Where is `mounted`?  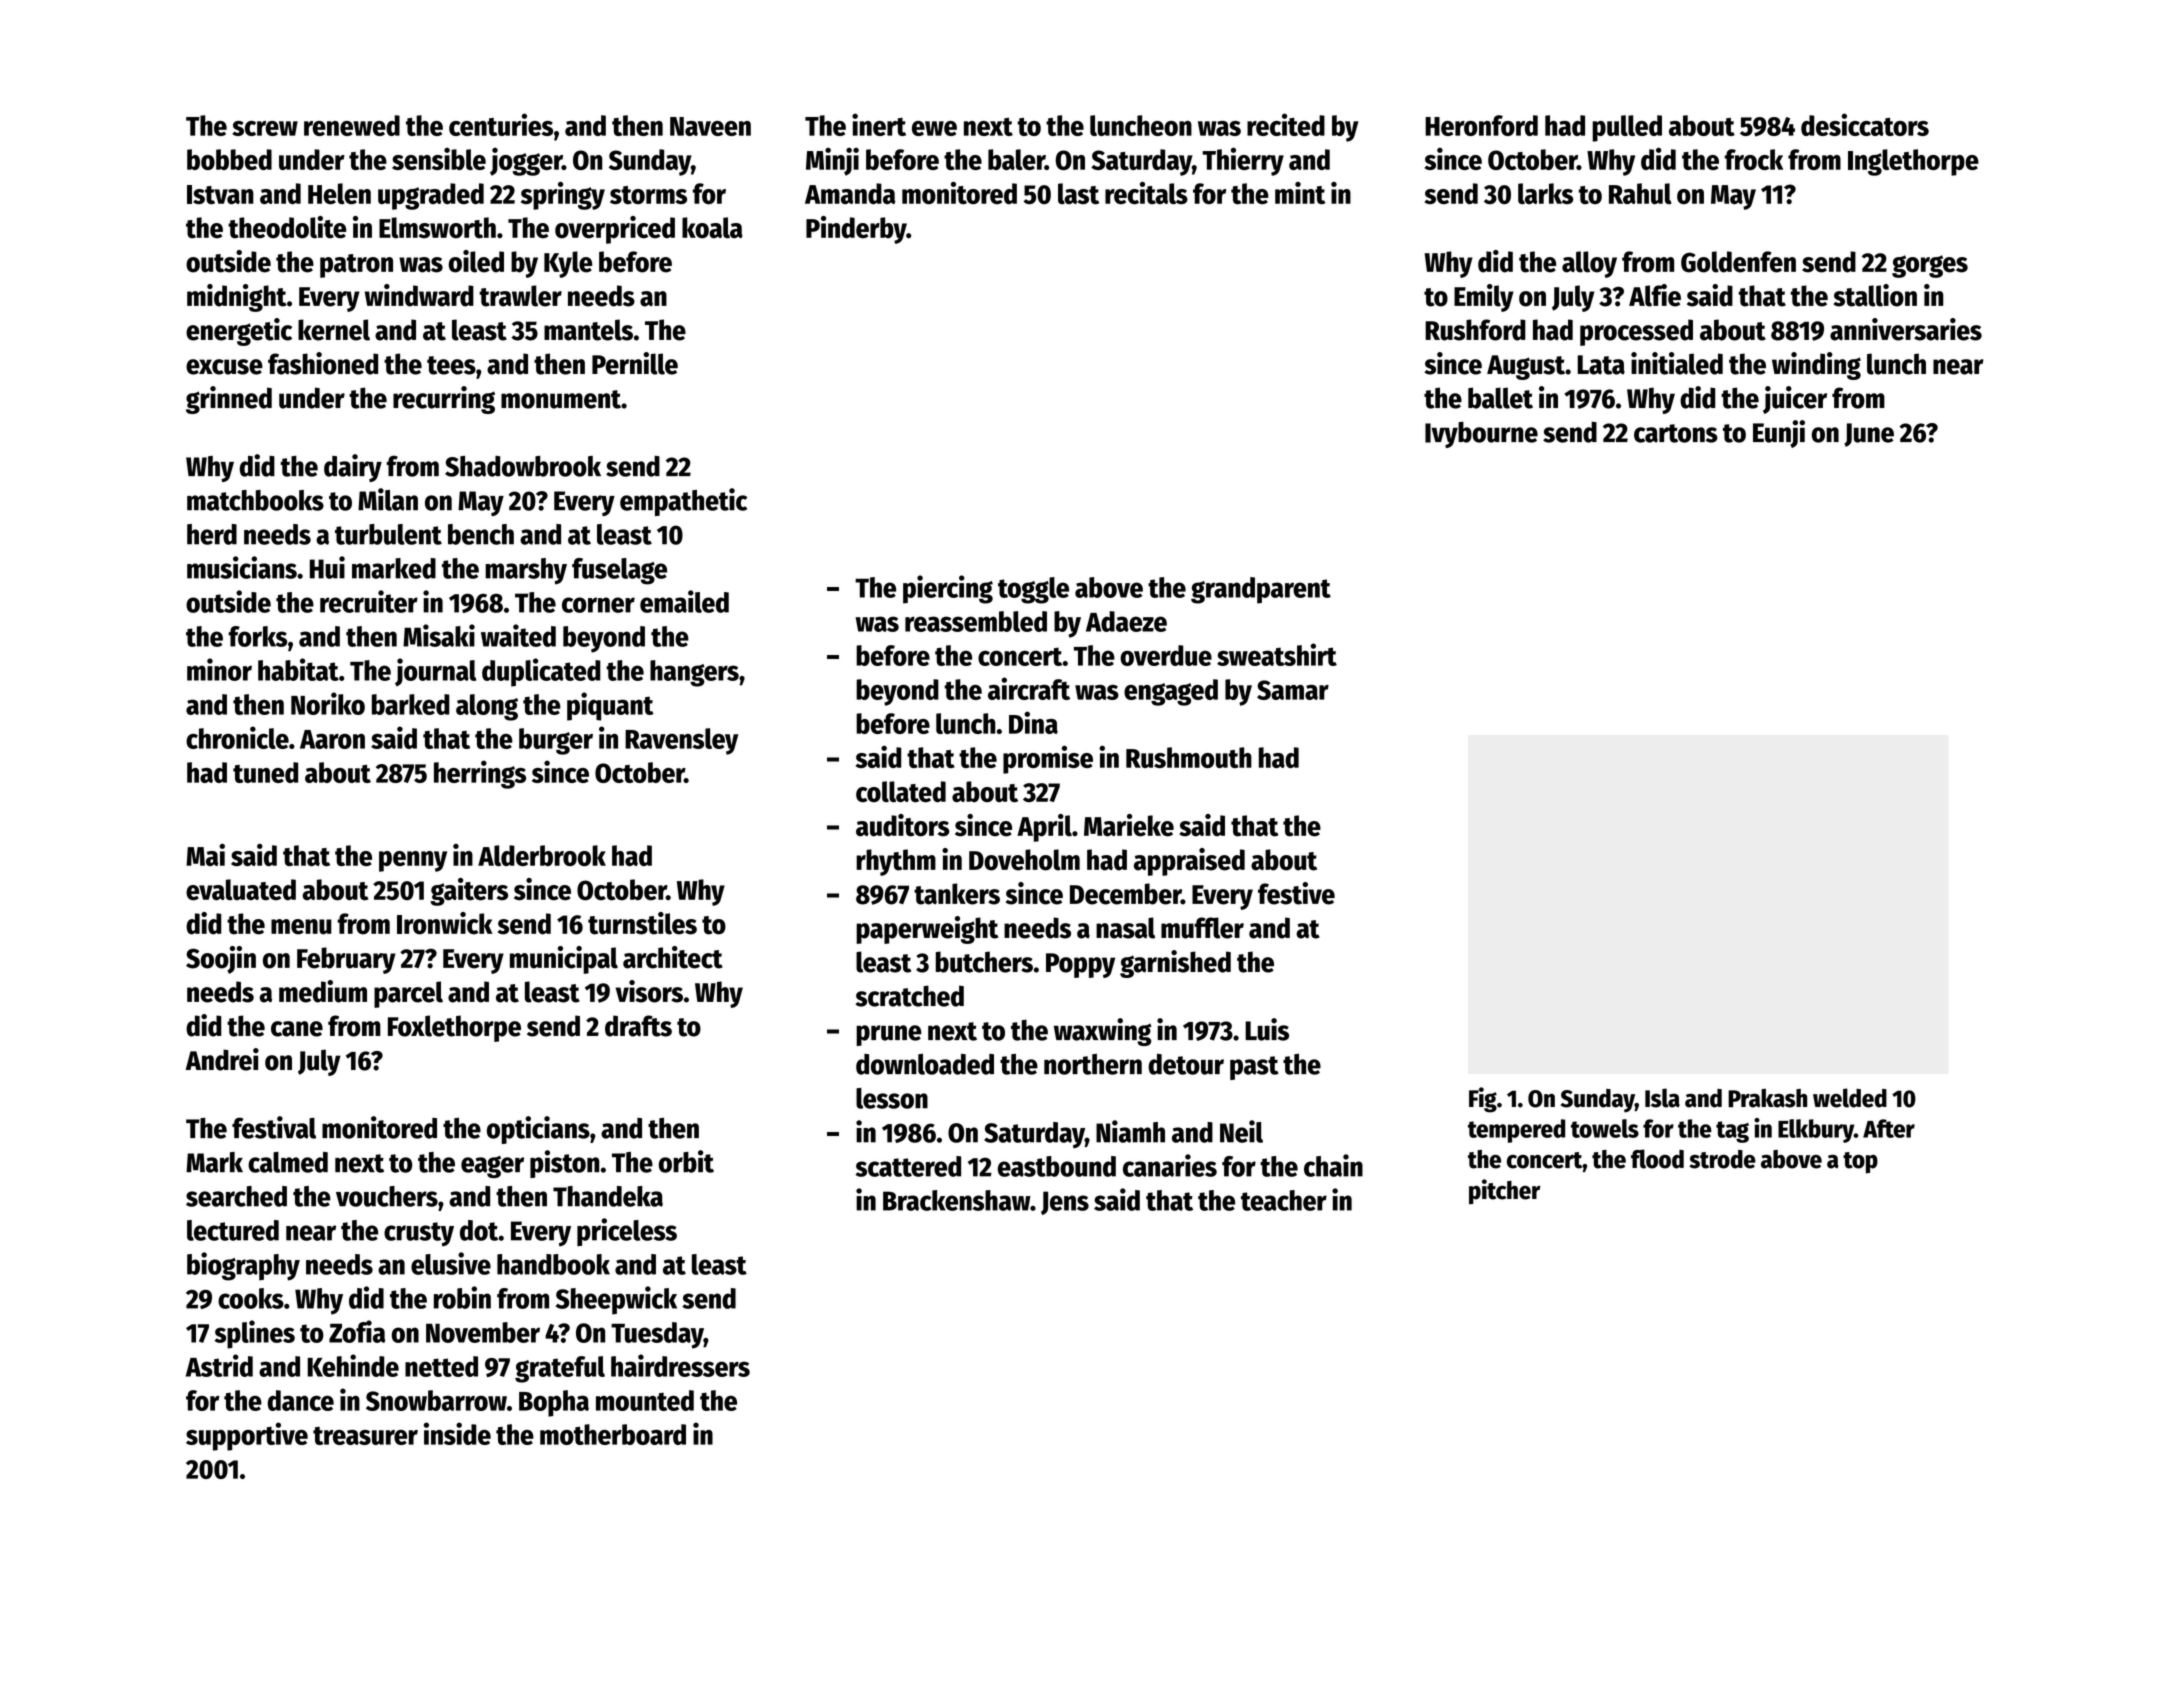
mounted is located at coordinates (645, 1400).
